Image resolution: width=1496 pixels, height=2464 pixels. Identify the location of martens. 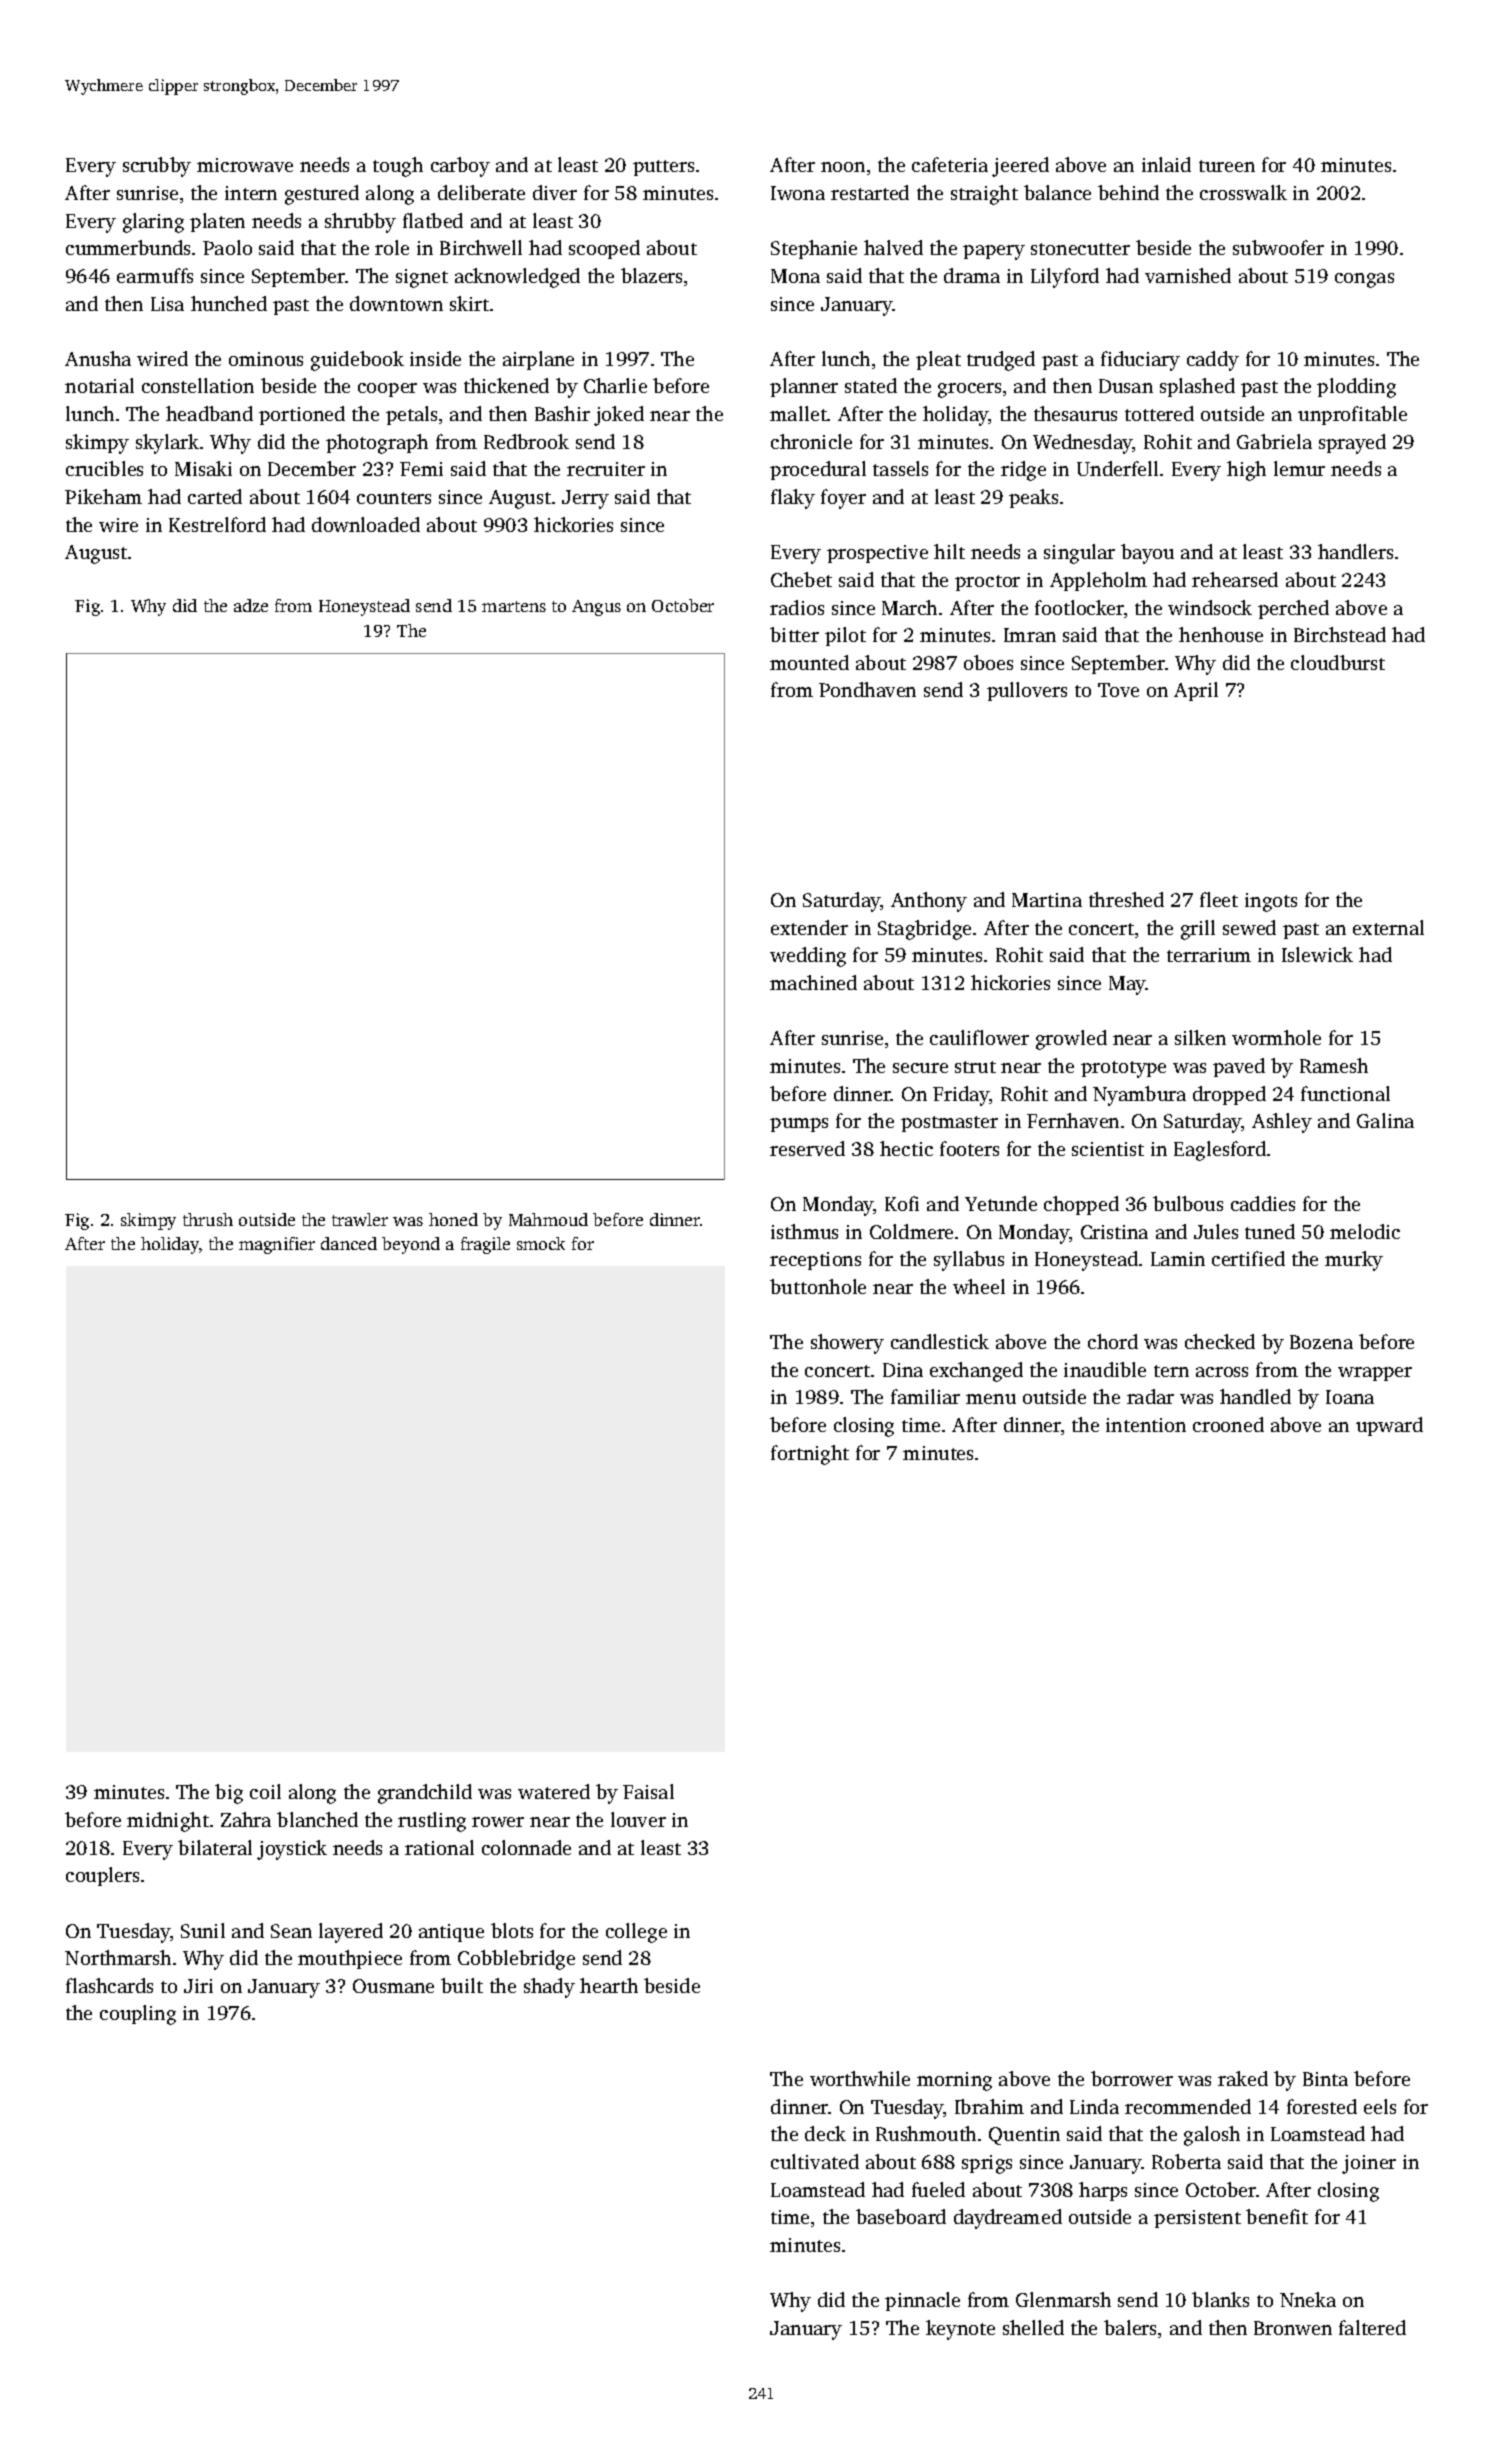
(514, 606).
